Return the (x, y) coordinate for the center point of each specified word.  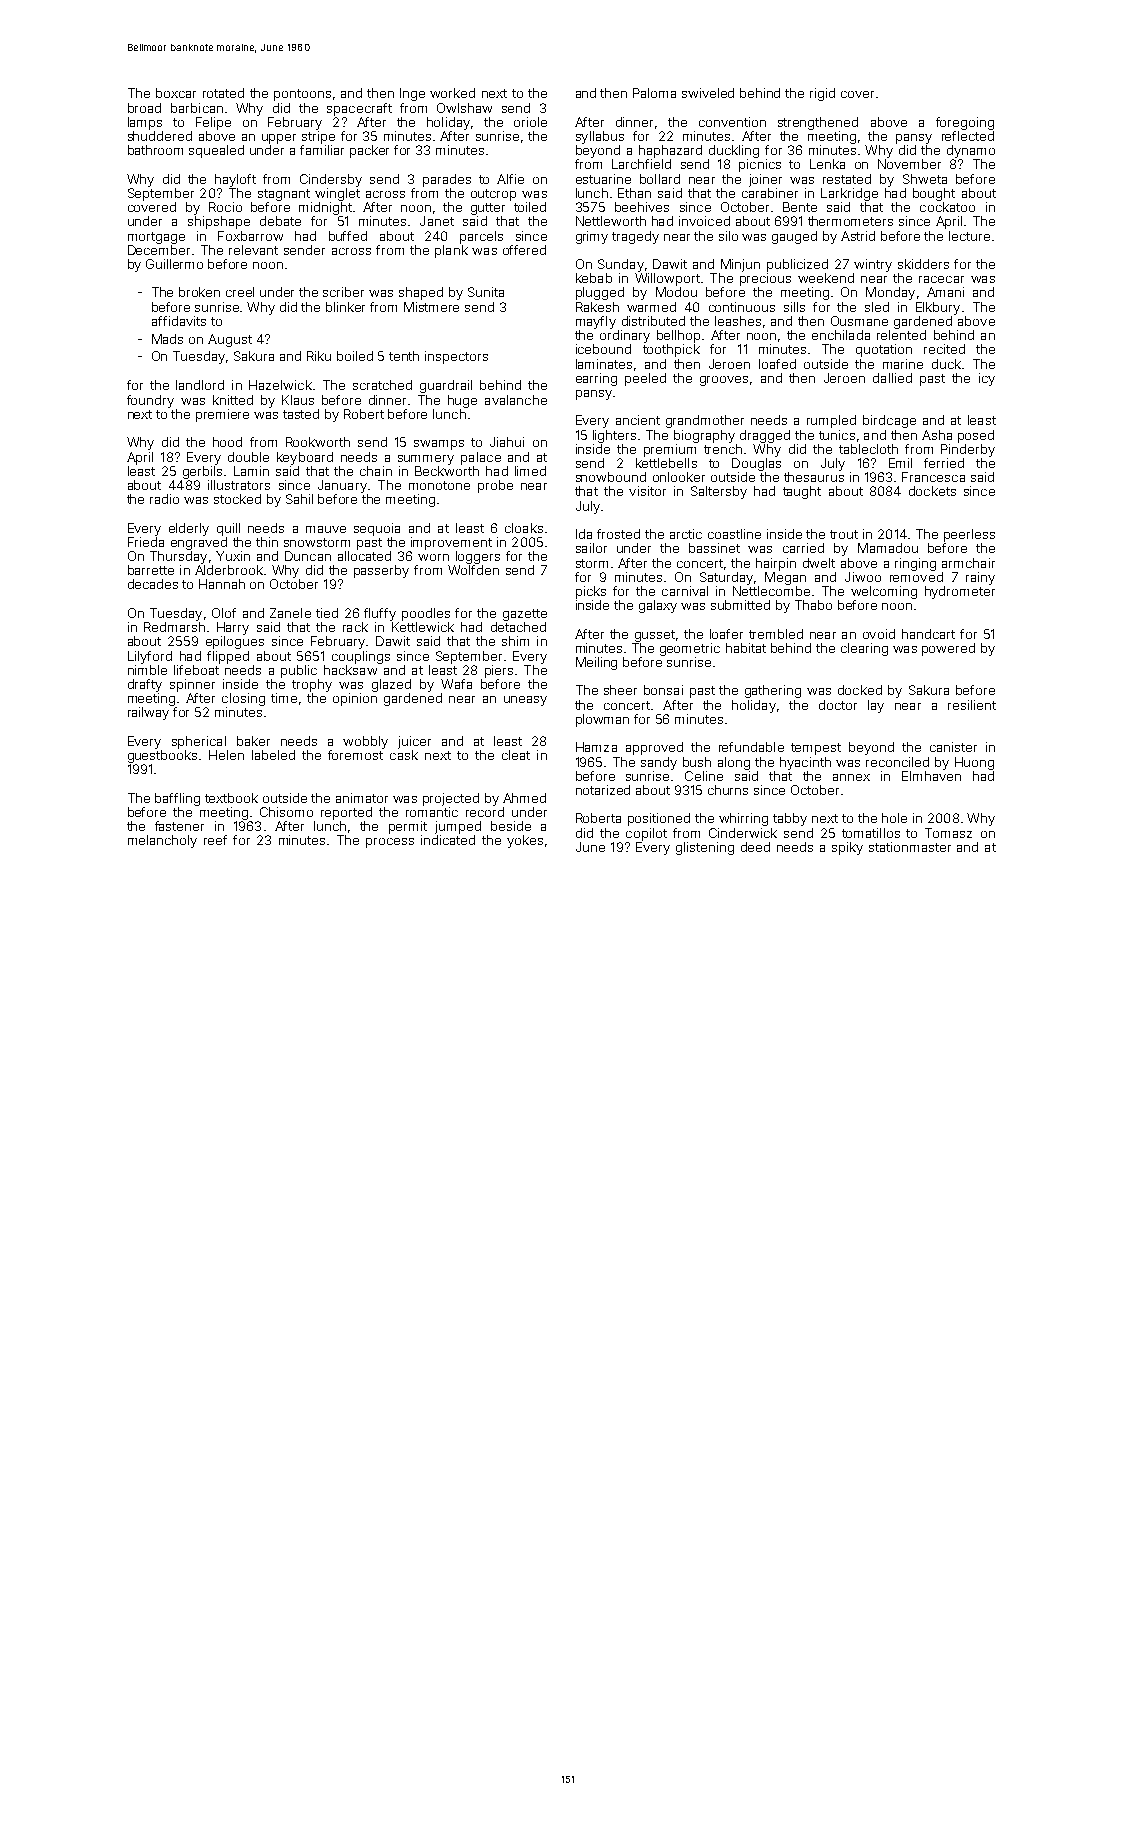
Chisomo (286, 812)
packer (369, 151)
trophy (312, 685)
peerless (969, 535)
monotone (439, 485)
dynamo (971, 151)
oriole (530, 122)
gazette (525, 615)
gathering (773, 691)
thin (267, 542)
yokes (525, 841)
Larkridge (849, 194)
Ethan (634, 193)
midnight (325, 208)
